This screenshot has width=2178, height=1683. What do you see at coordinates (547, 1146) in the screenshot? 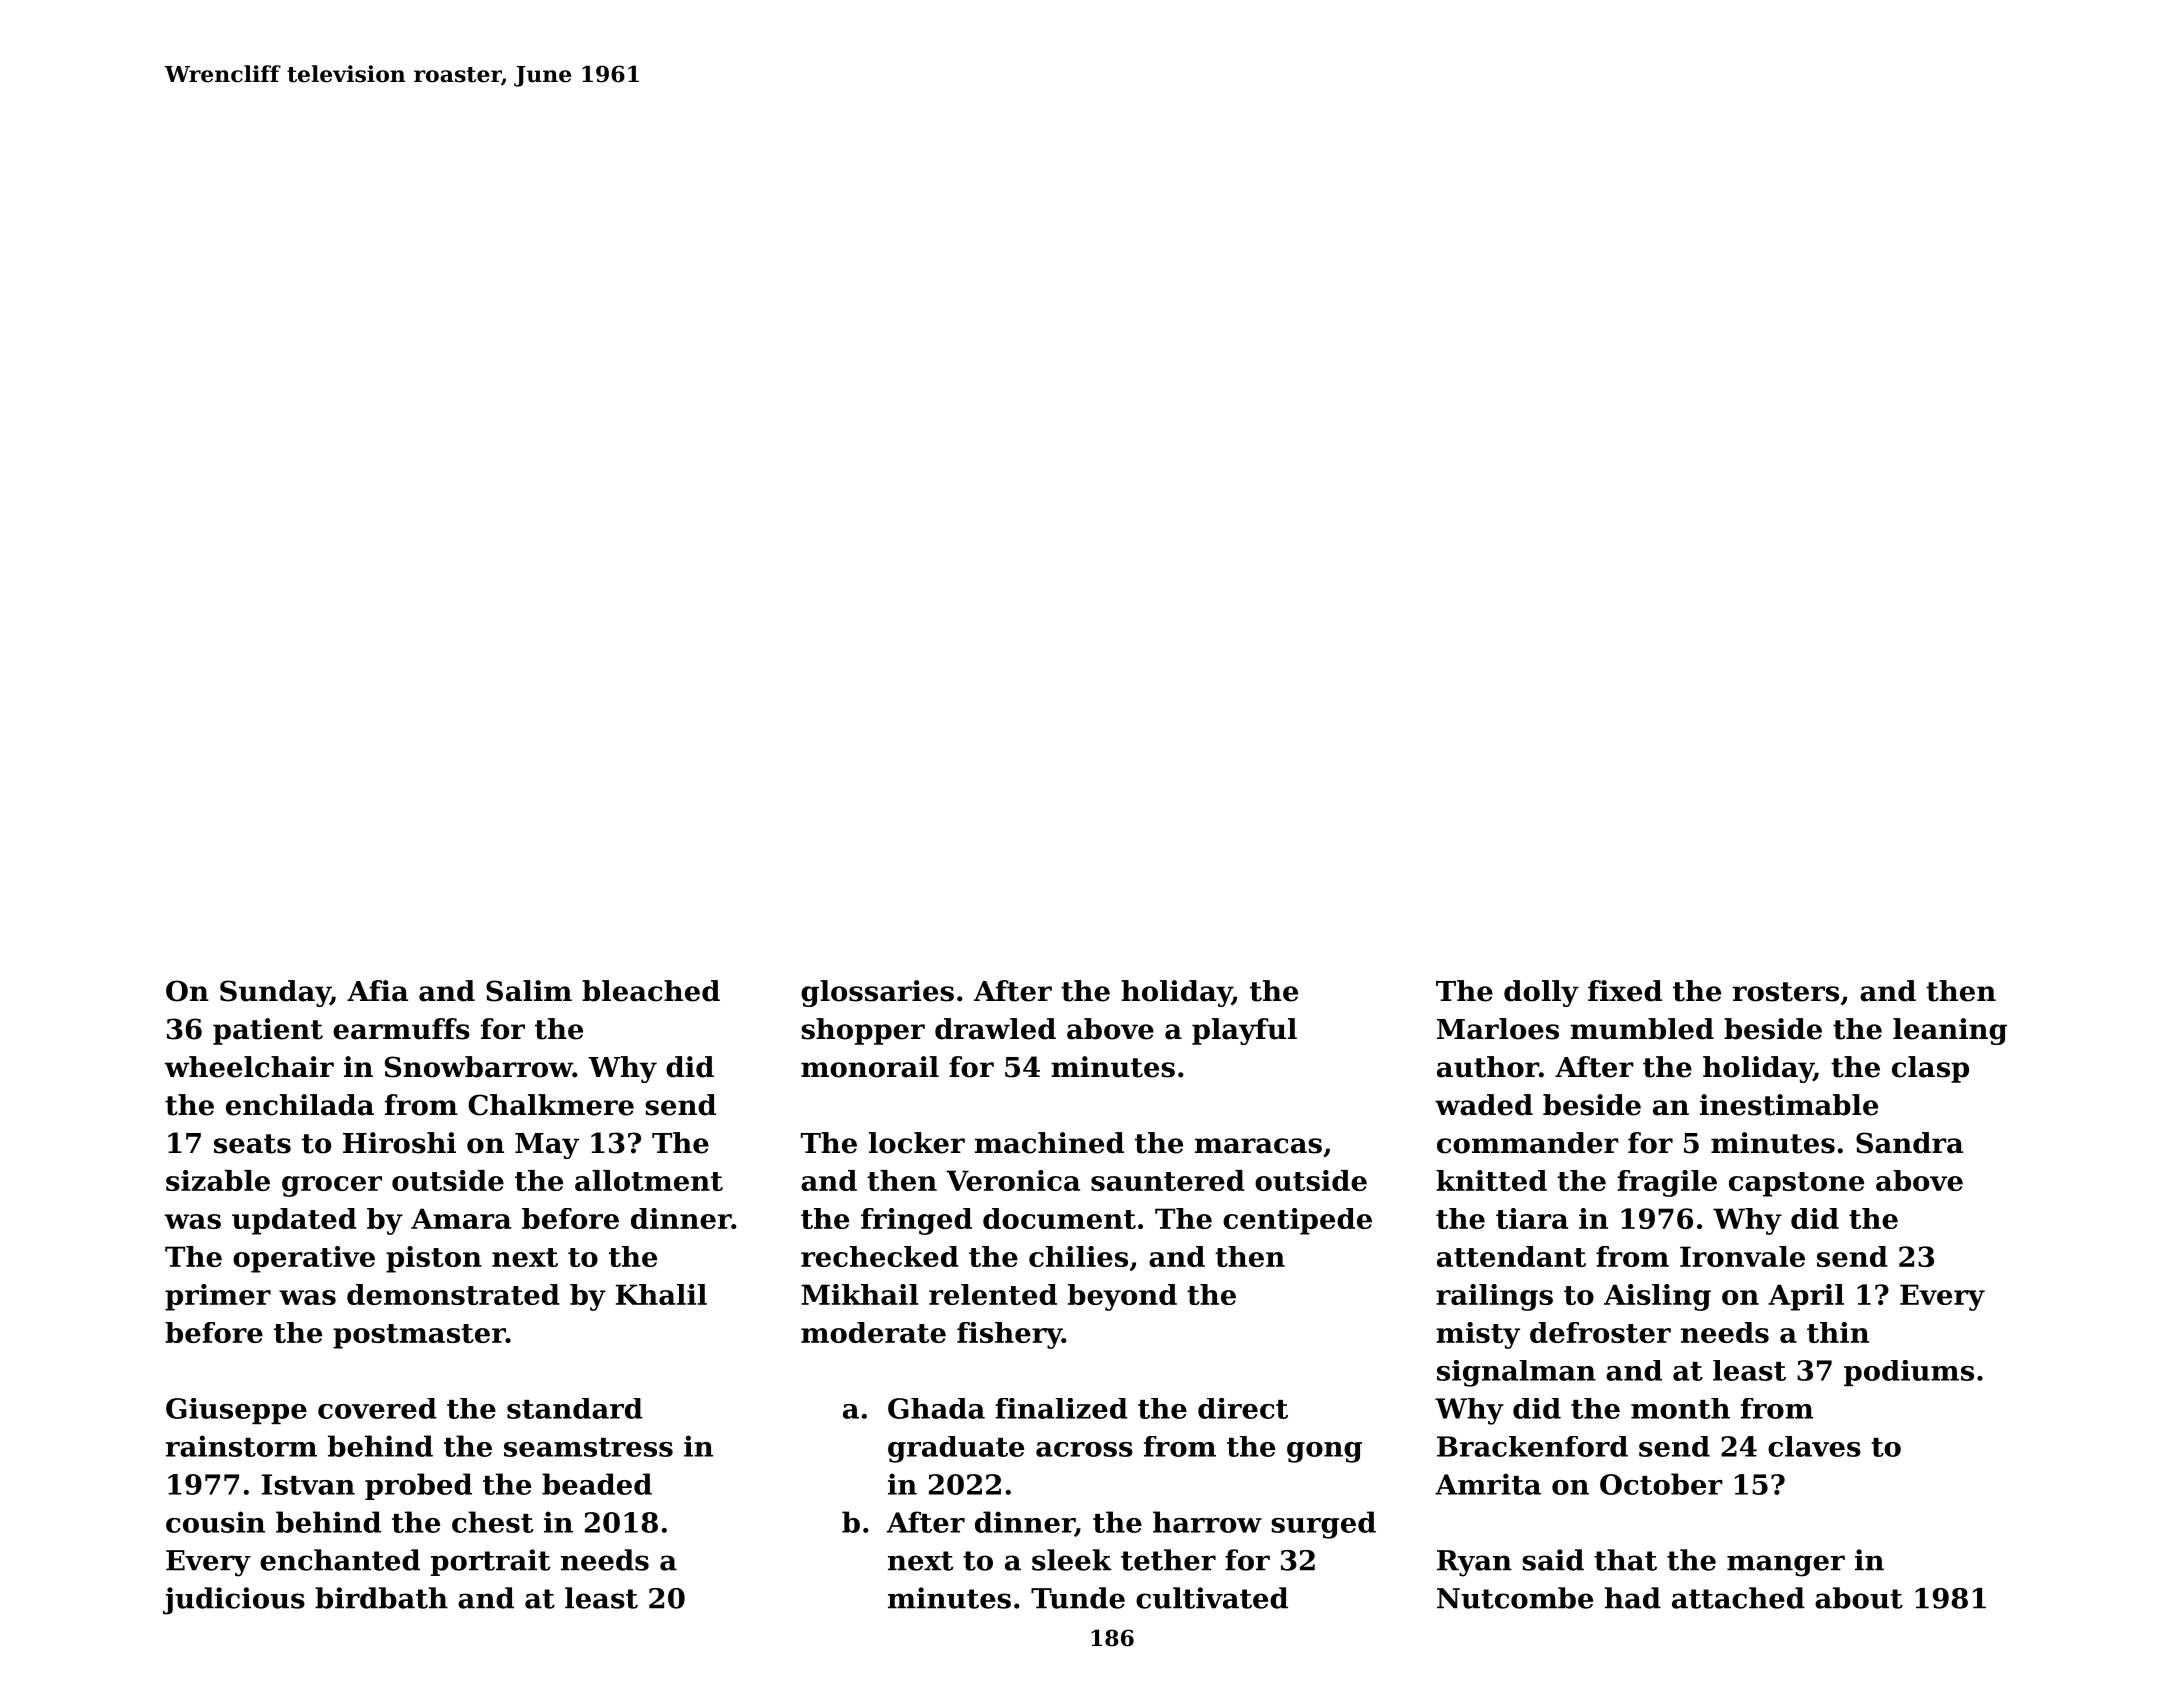
I see `May` at bounding box center [547, 1146].
